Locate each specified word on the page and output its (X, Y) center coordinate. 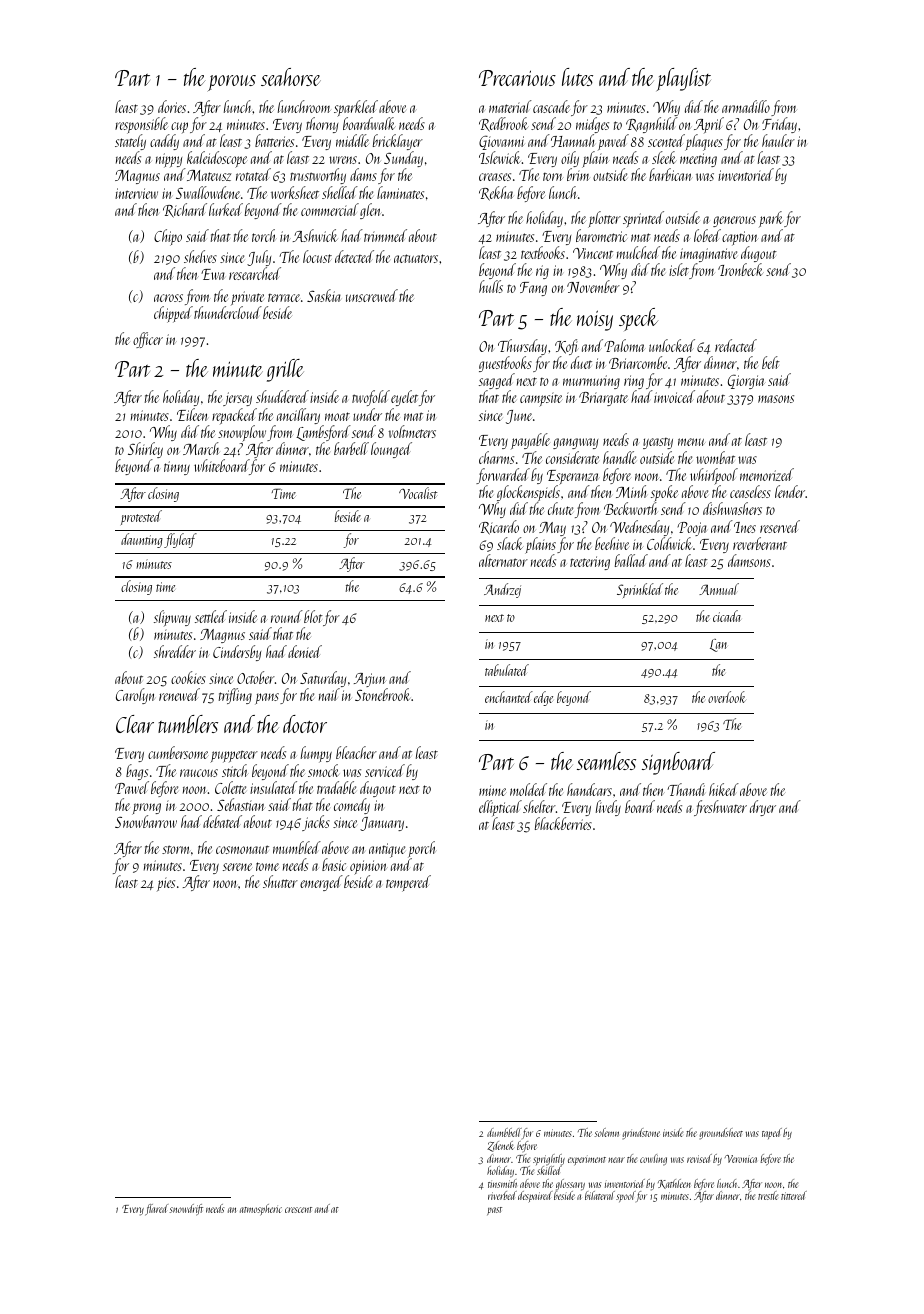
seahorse (291, 77)
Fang (533, 289)
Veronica (741, 1159)
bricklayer (398, 142)
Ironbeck (741, 269)
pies (166, 884)
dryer (763, 808)
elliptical (500, 809)
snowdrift (186, 1210)
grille (285, 370)
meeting (698, 160)
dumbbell (504, 1132)
